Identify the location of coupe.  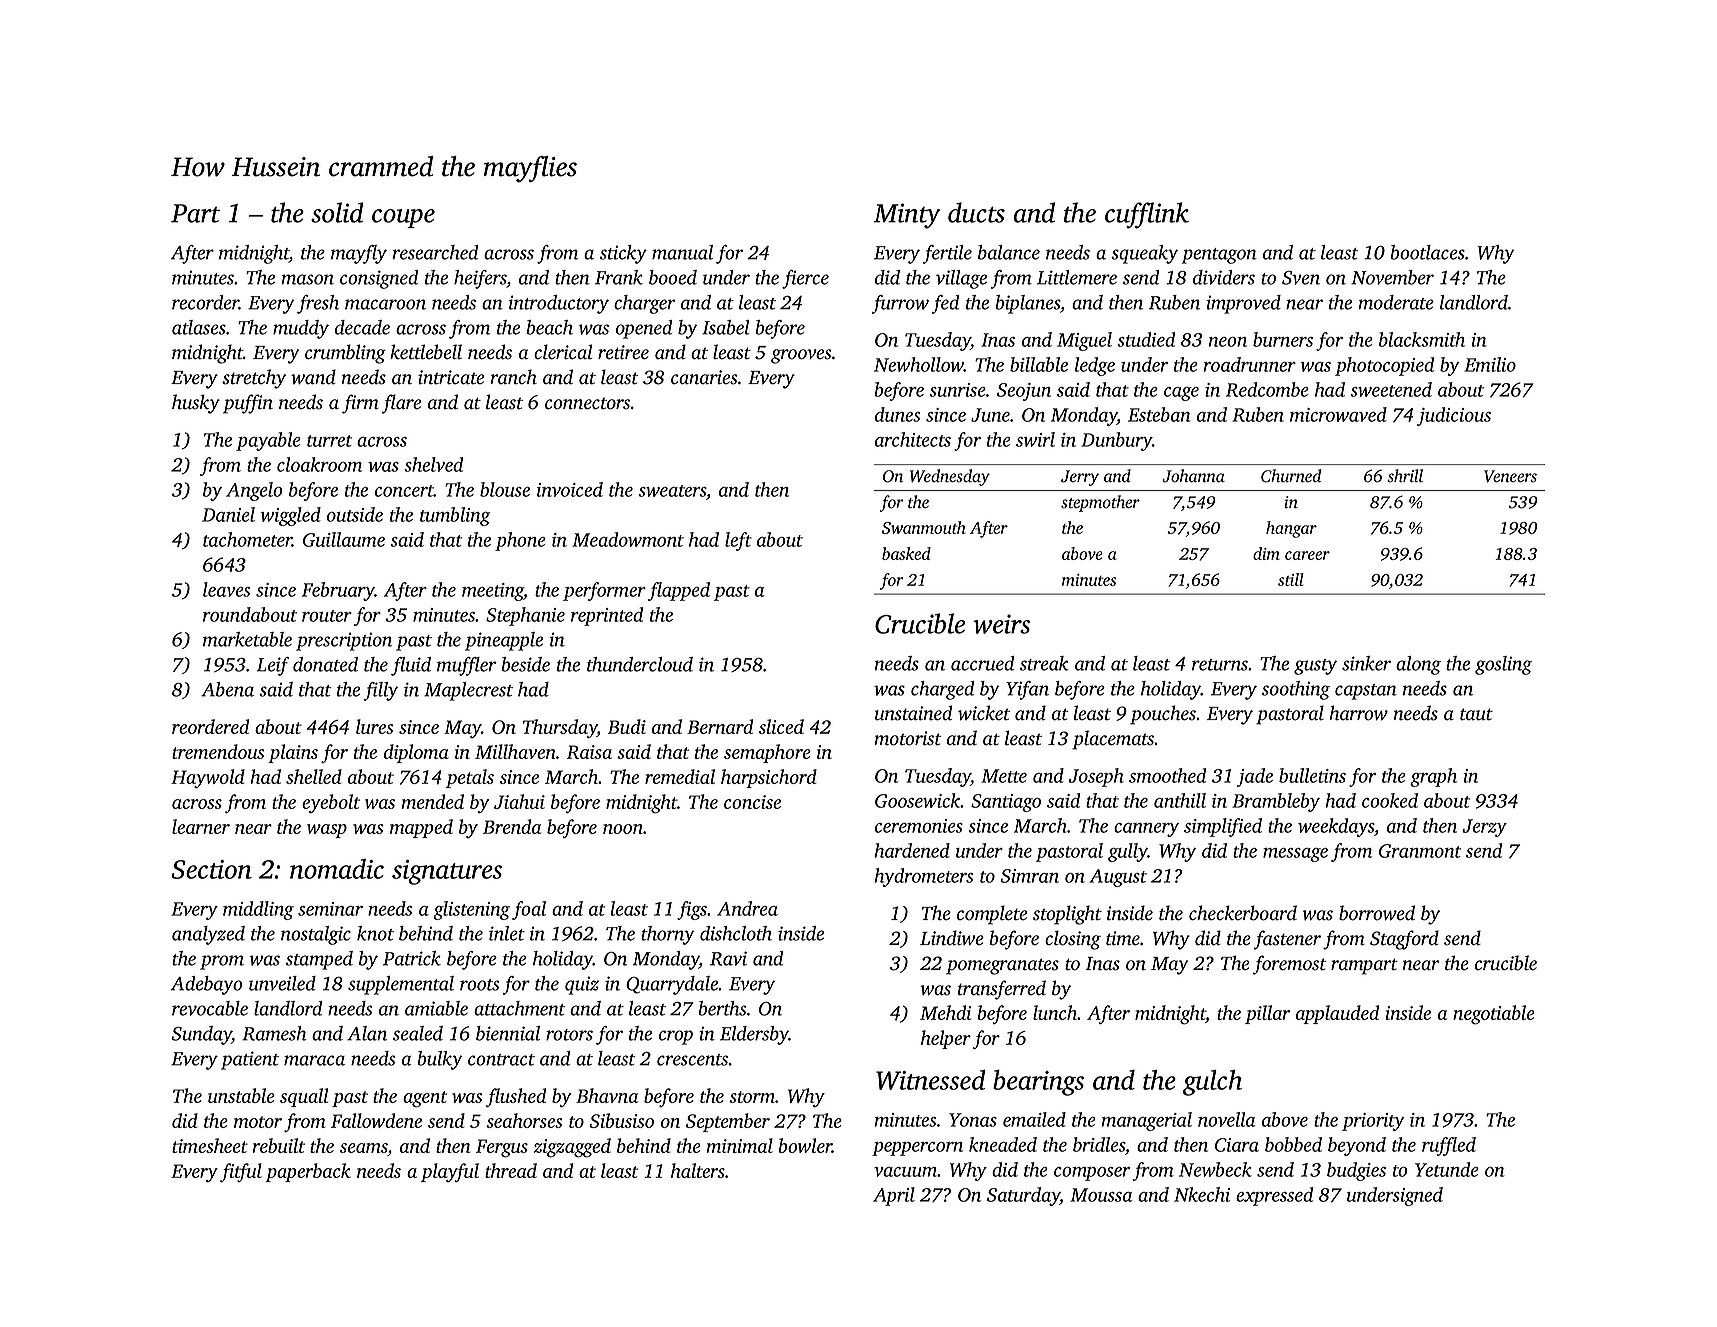
(403, 218).
